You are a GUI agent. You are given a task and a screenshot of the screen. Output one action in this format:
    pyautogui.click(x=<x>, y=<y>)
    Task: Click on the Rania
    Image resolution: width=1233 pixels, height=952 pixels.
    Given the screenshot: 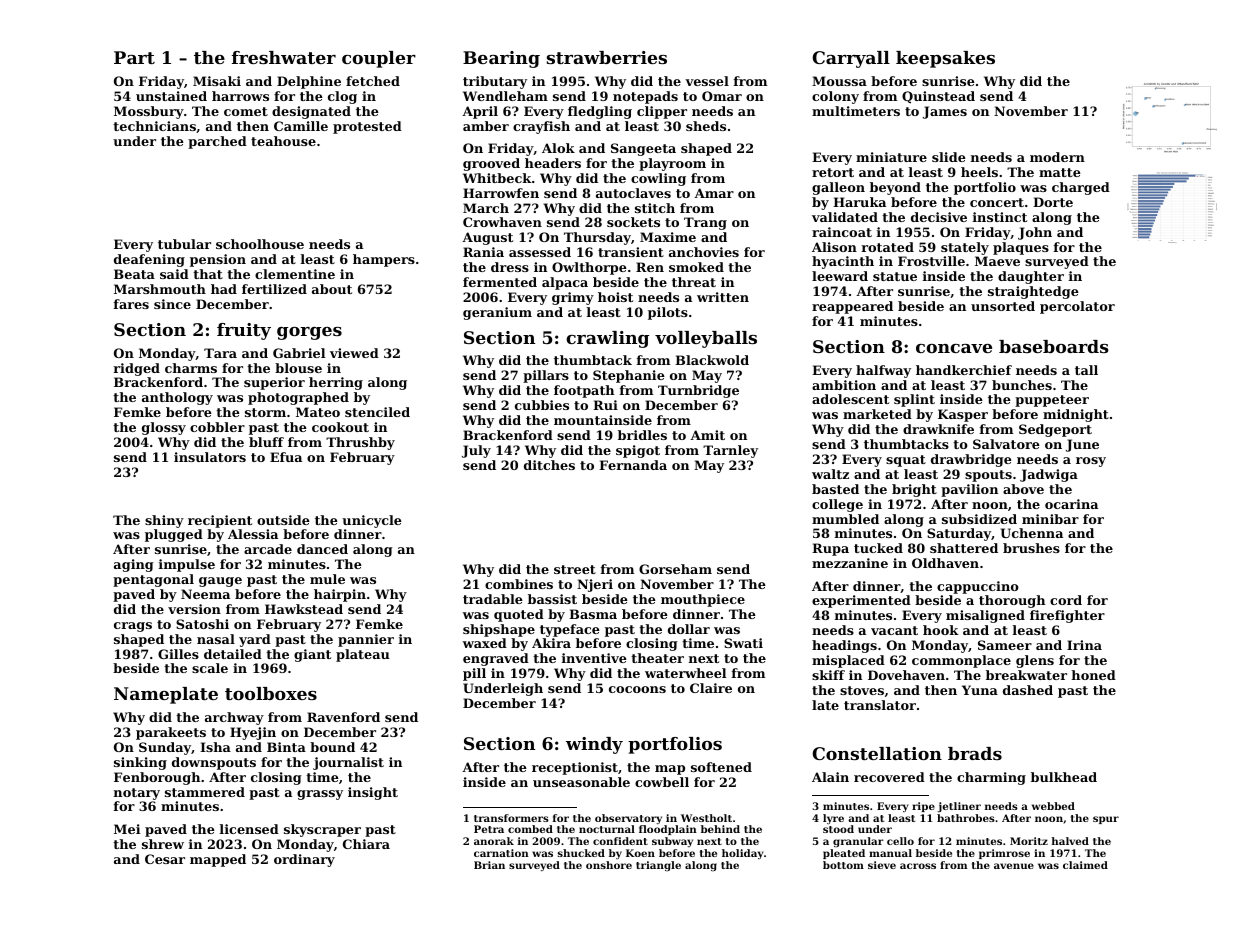 What is the action you would take?
    pyautogui.click(x=483, y=252)
